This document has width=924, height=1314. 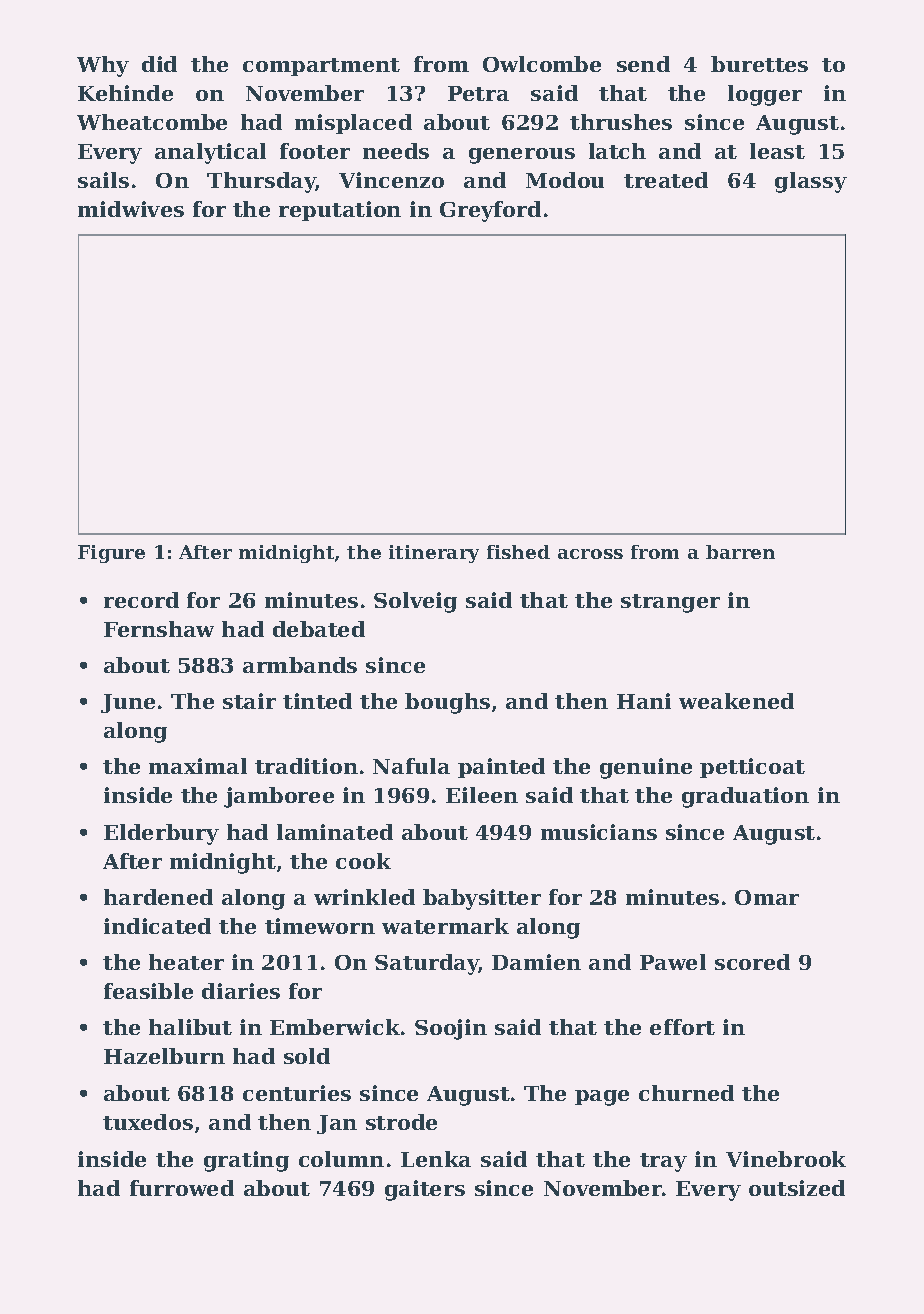 What do you see at coordinates (111, 554) in the document?
I see `Figure` at bounding box center [111, 554].
